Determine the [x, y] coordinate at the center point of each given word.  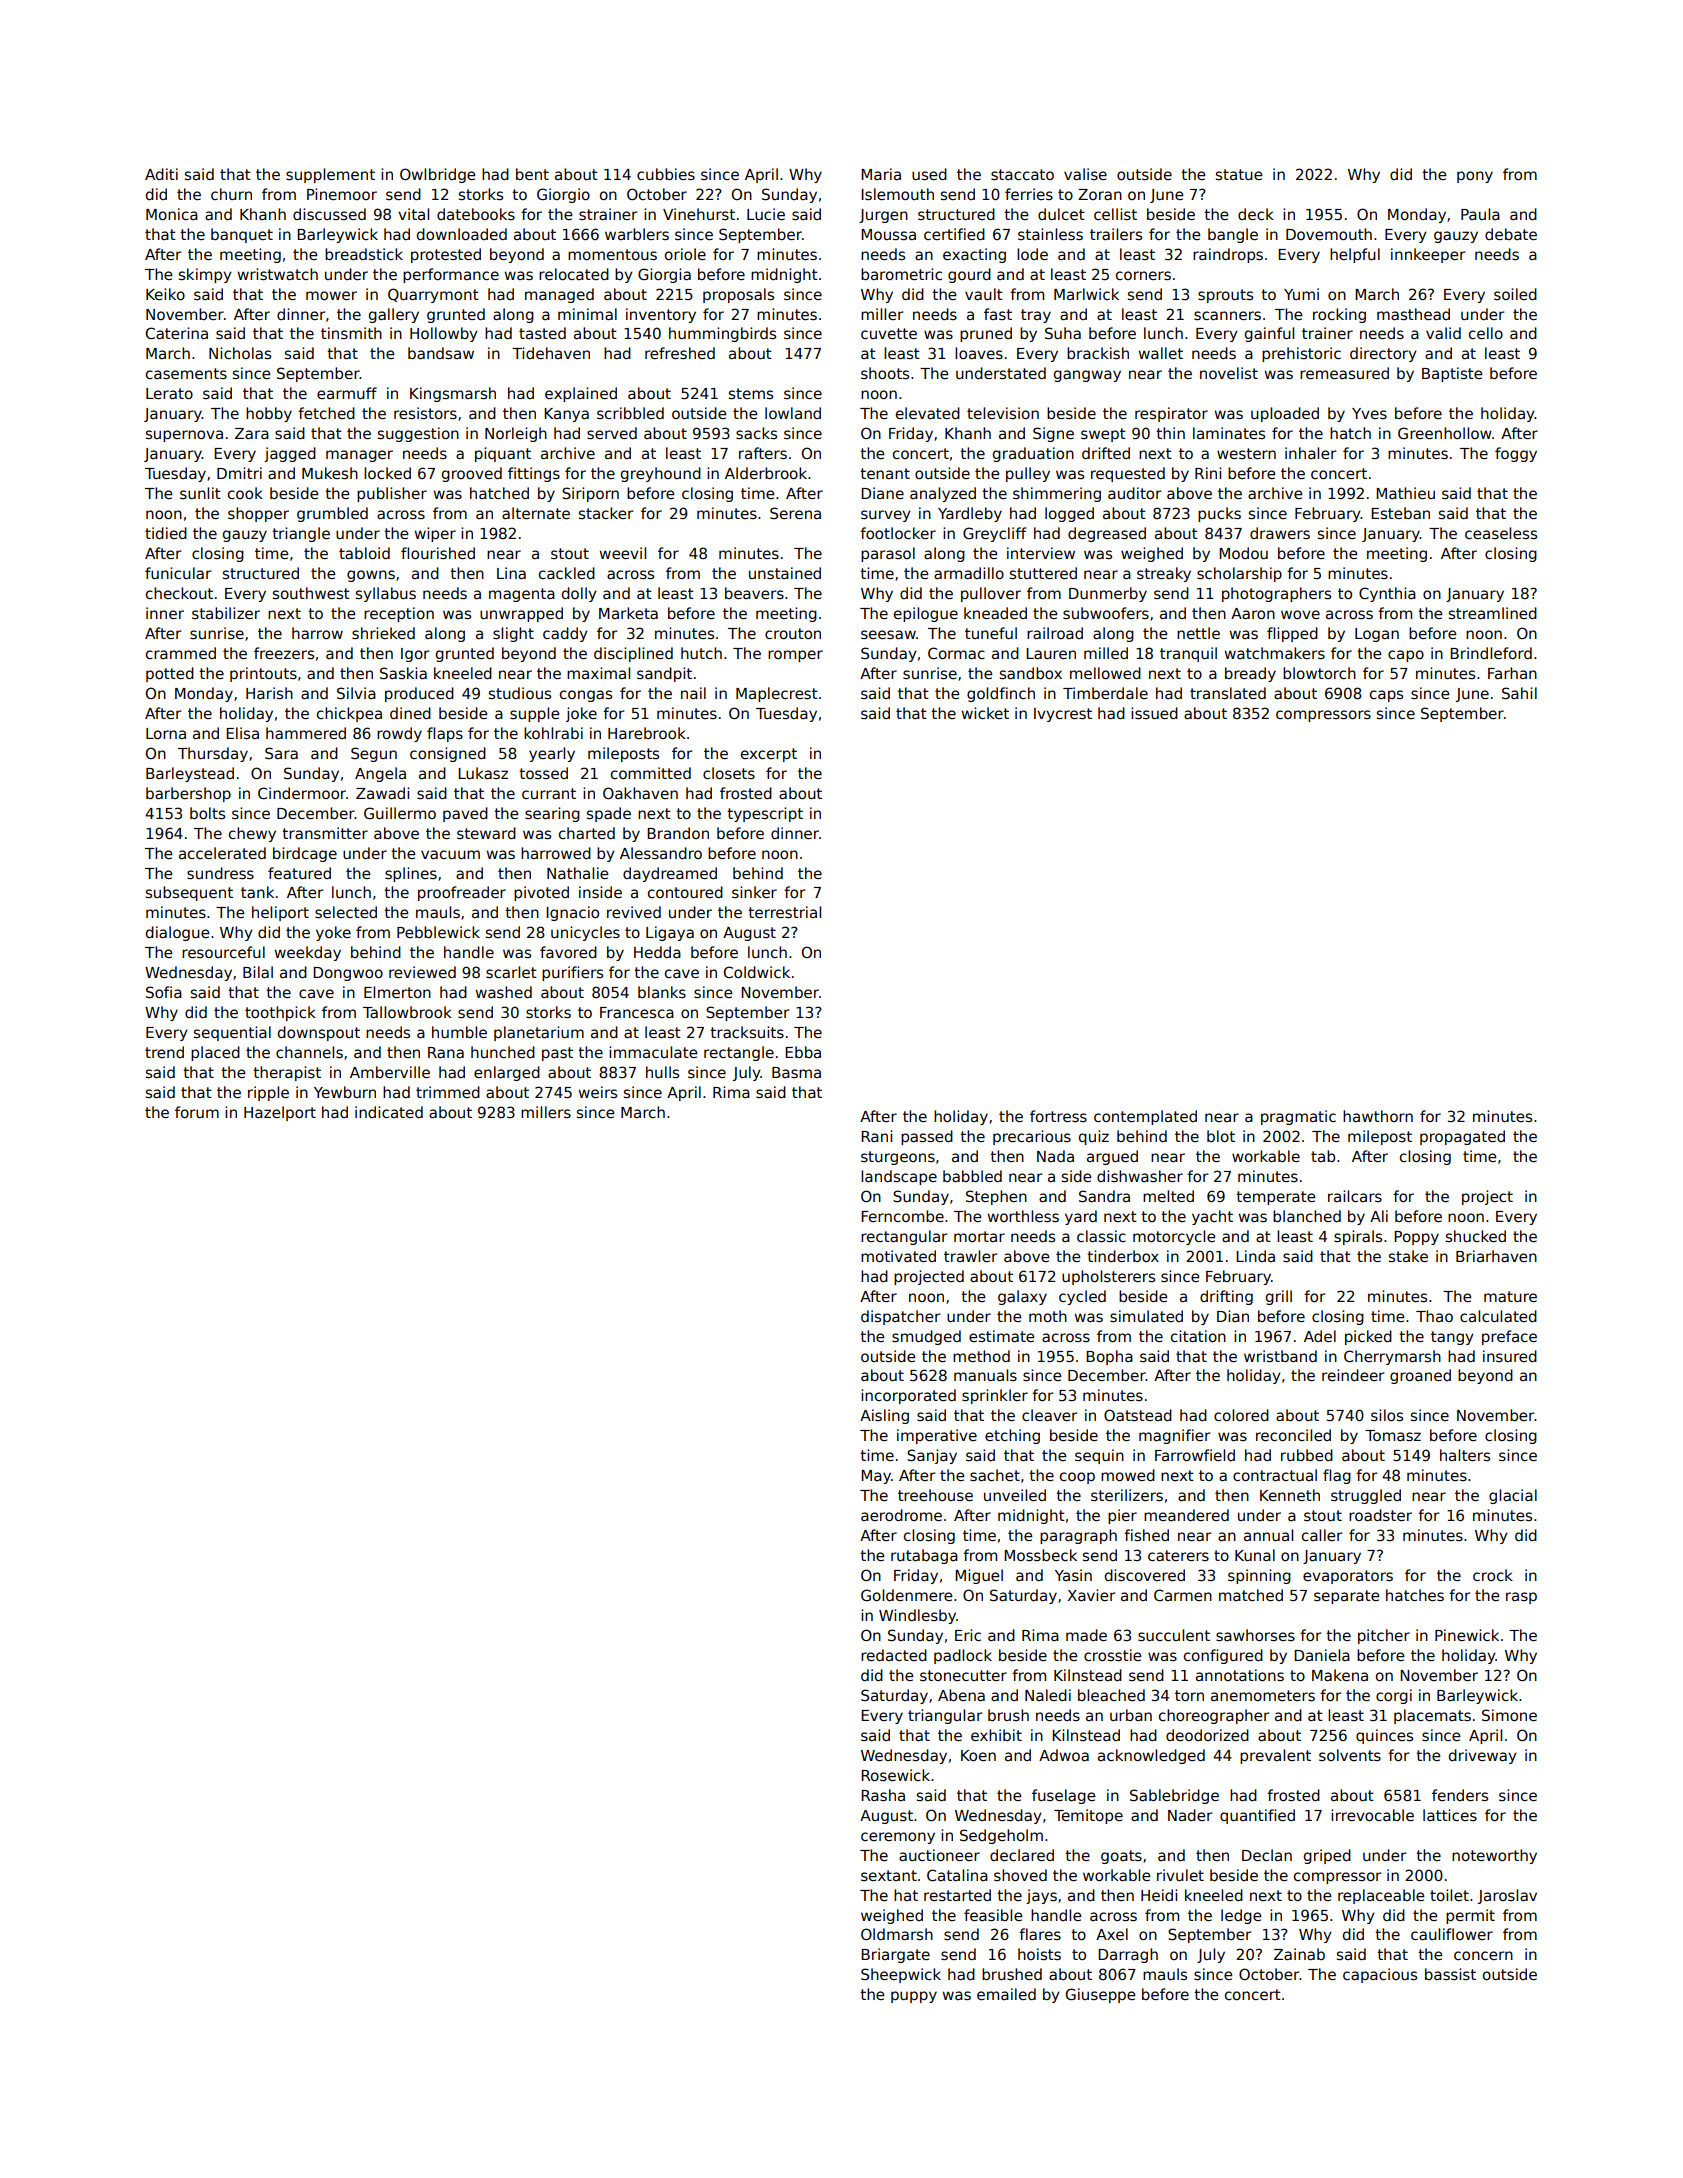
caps [1386, 696]
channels [309, 1052]
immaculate [653, 1052]
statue [1239, 174]
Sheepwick [901, 1975]
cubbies [666, 174]
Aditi [161, 174]
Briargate [895, 1955]
